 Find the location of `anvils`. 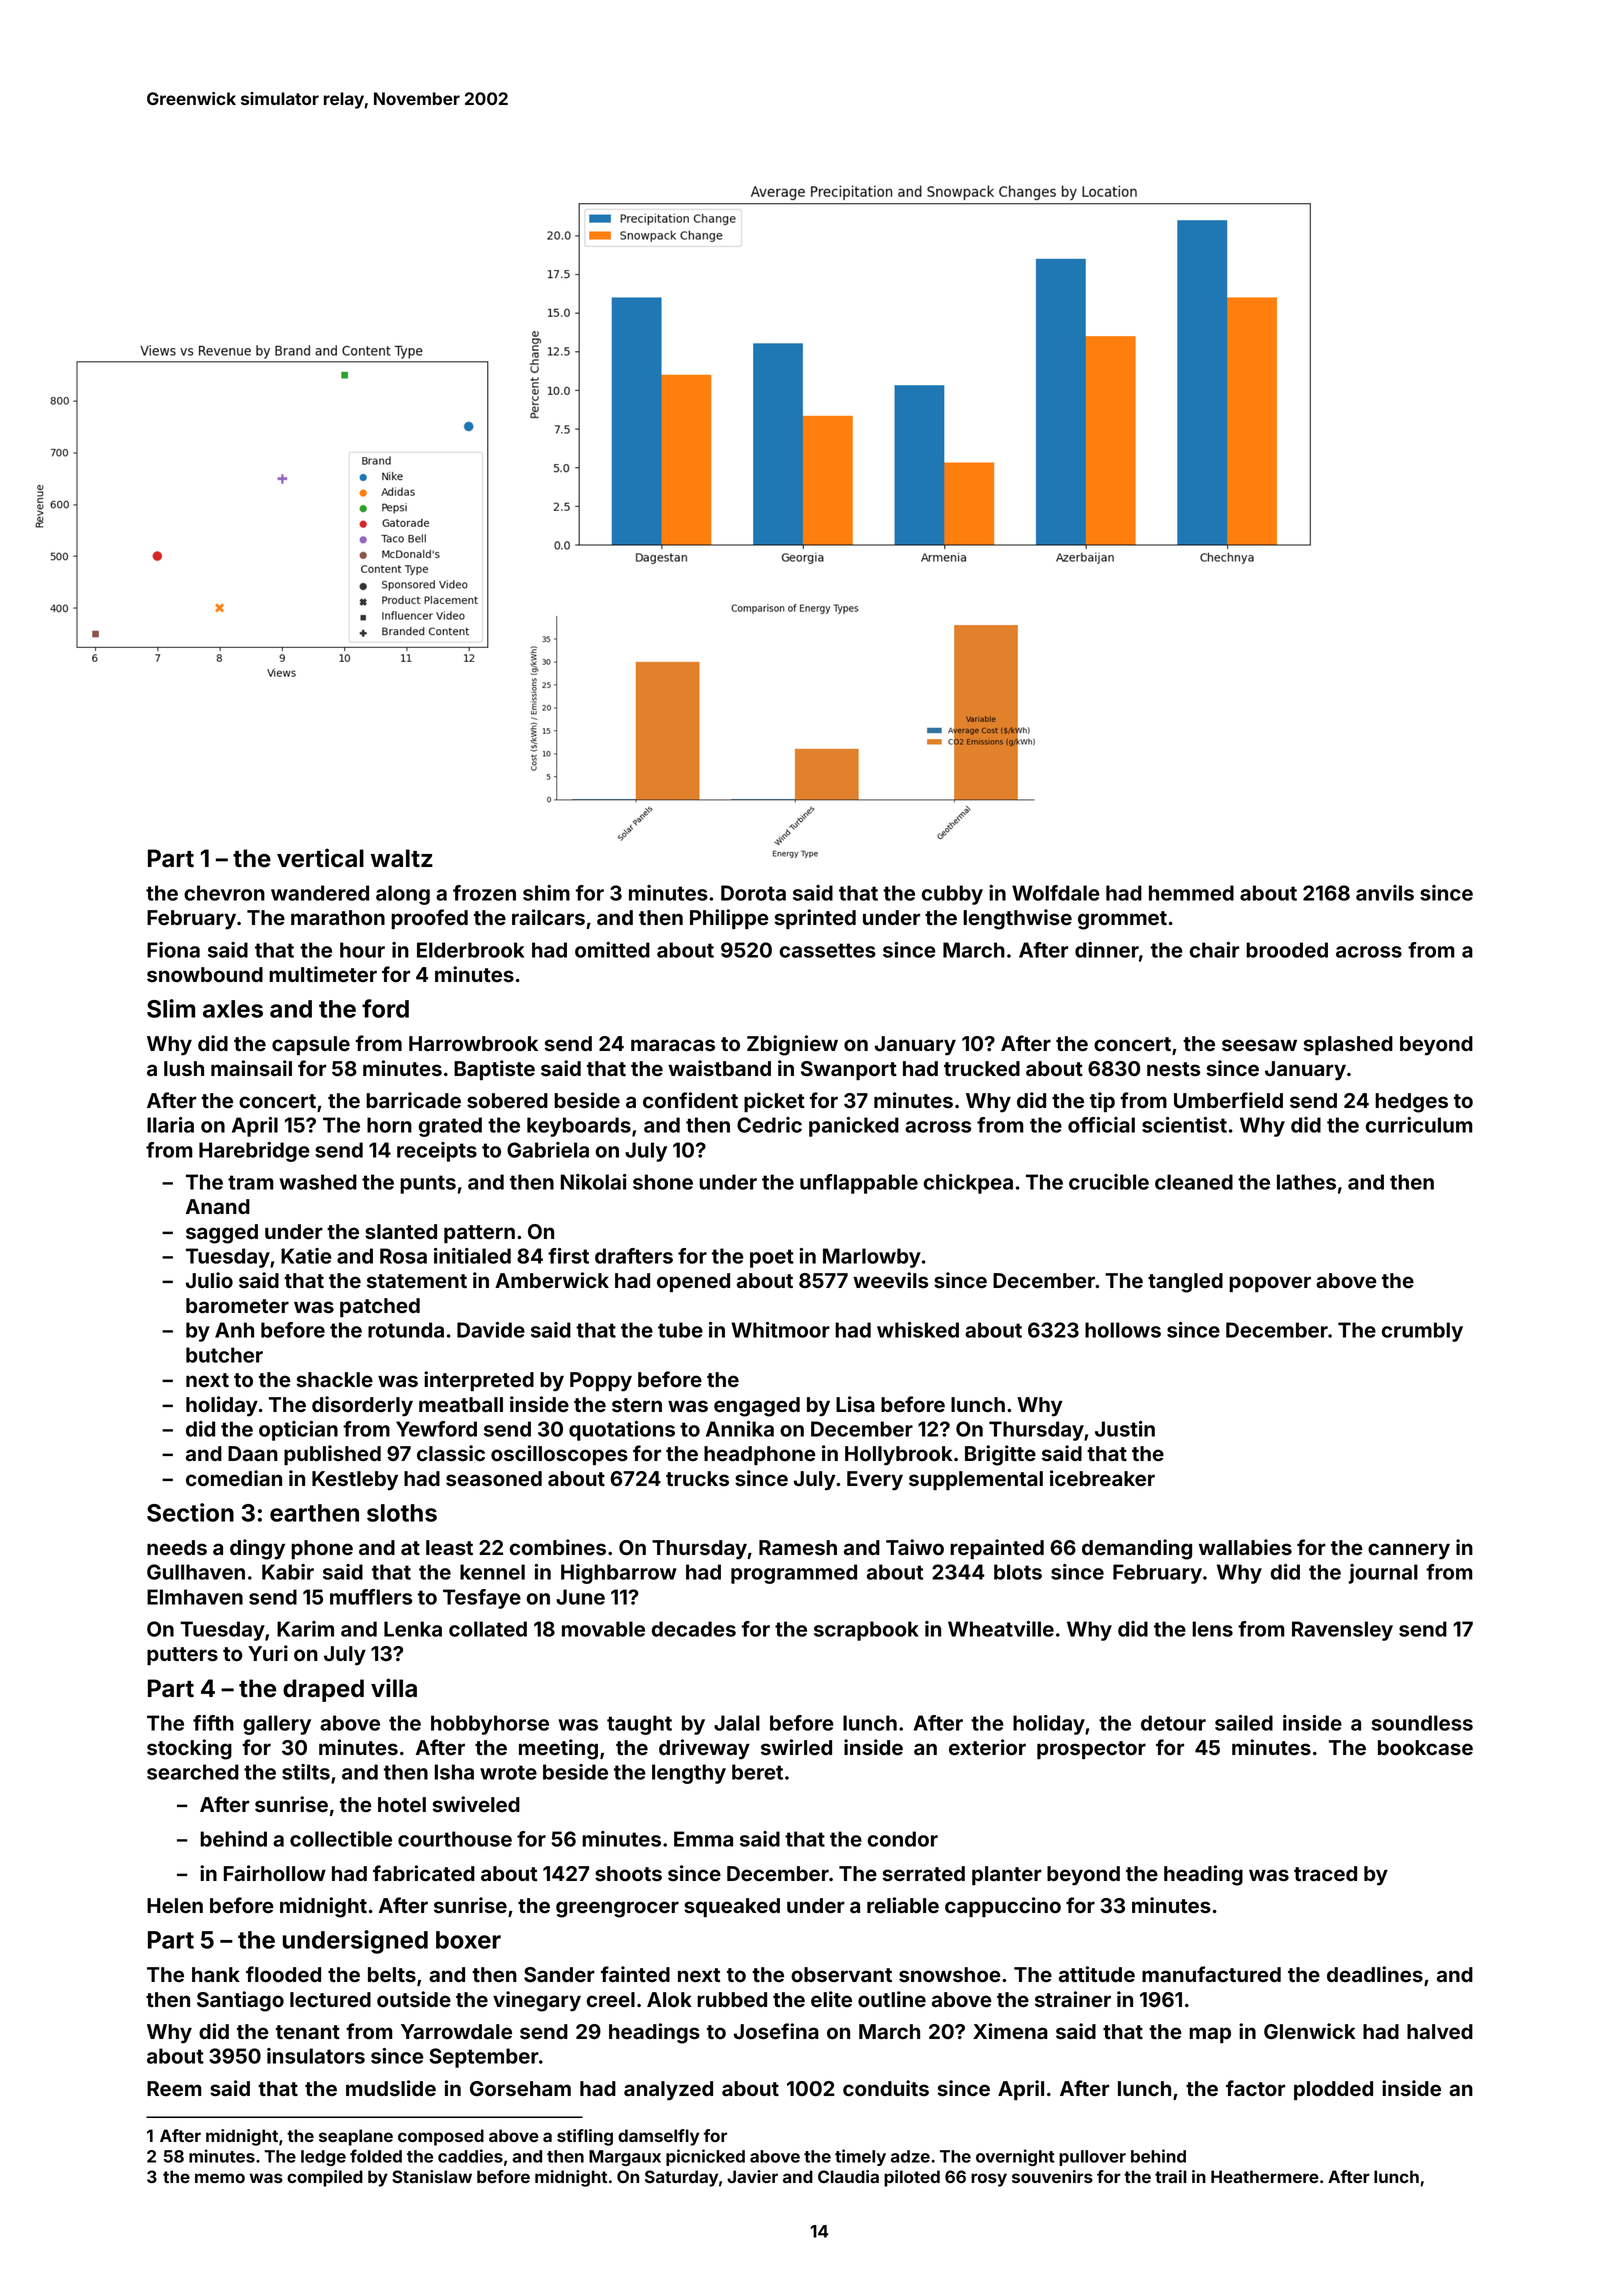

anvils is located at coordinates (1385, 893).
